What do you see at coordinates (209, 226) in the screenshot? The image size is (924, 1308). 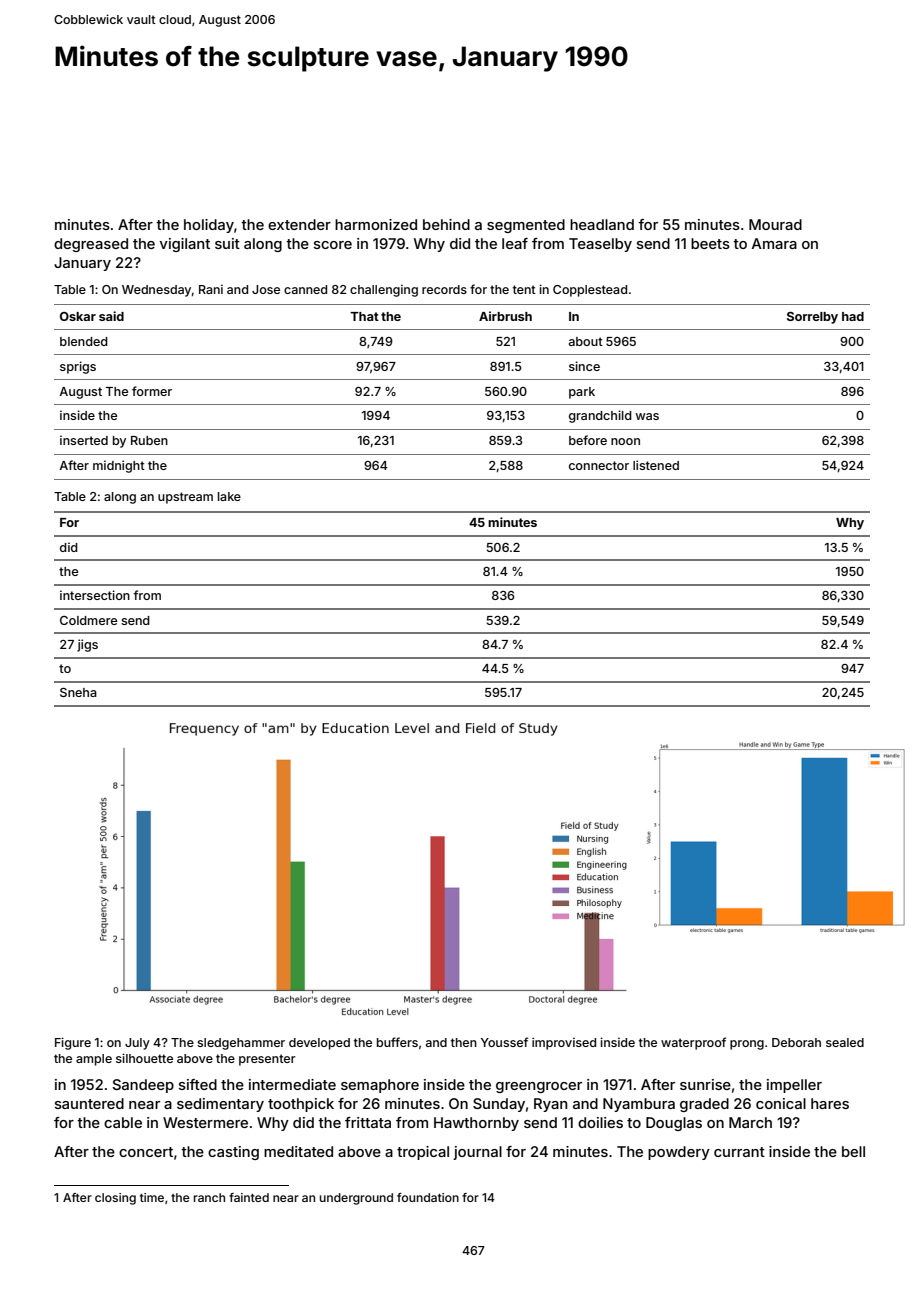 I see `holiday` at bounding box center [209, 226].
